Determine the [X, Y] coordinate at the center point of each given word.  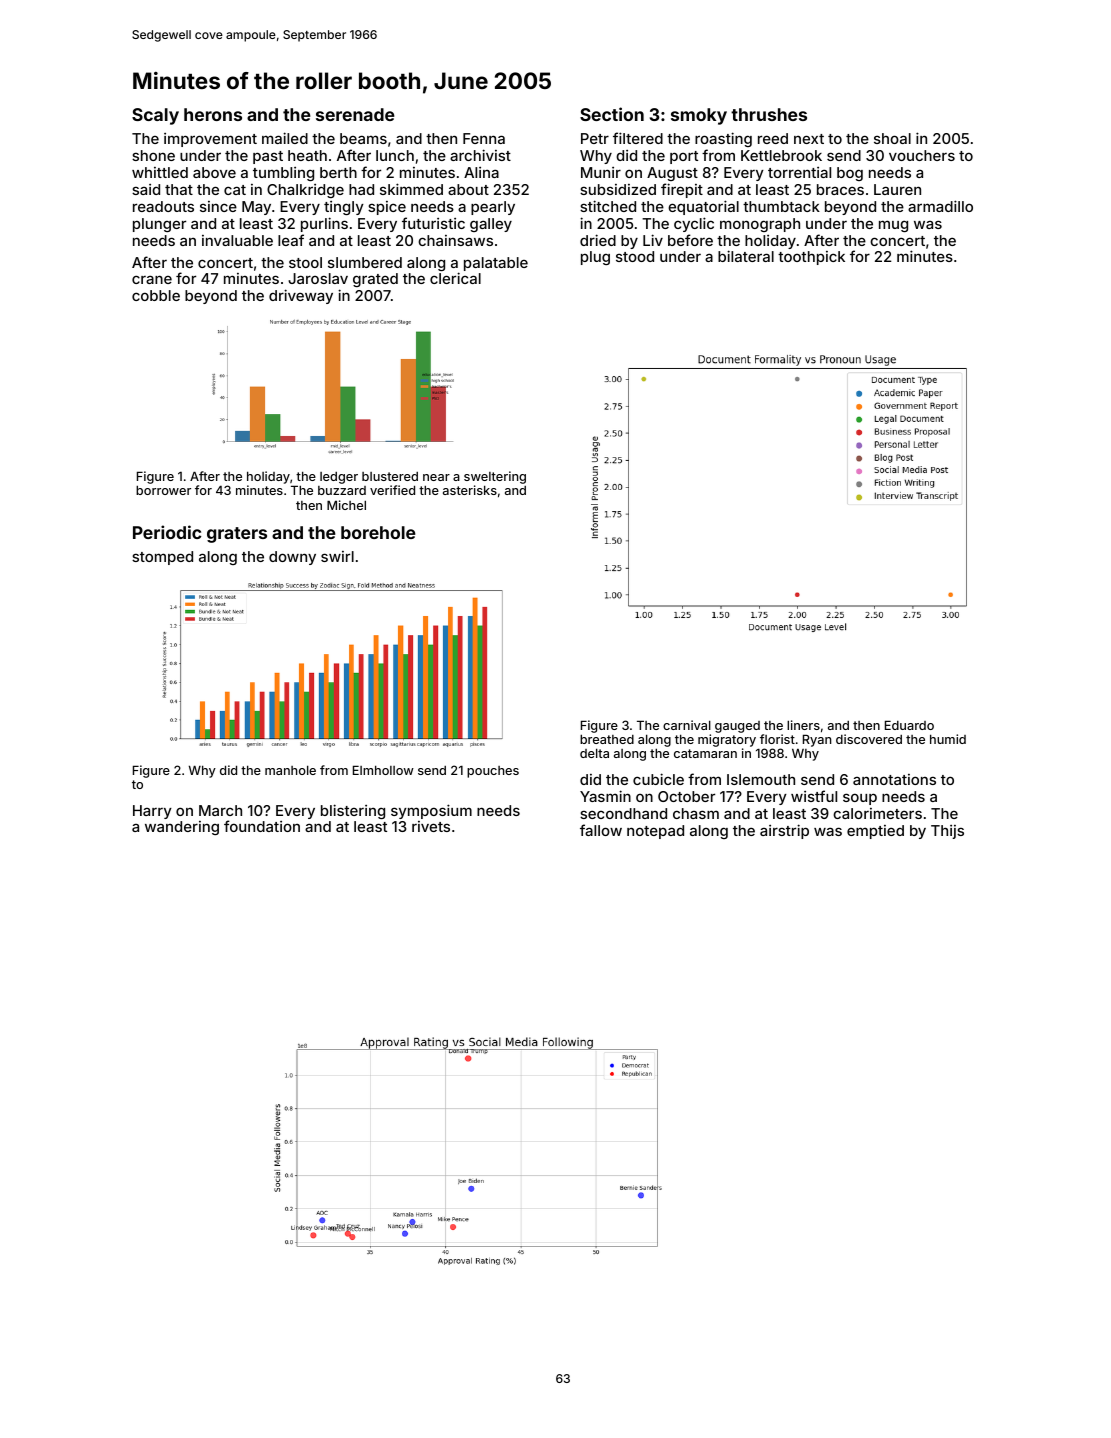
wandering [182, 828]
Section [612, 114]
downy [292, 558]
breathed [607, 739]
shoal [892, 138]
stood [635, 256]
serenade [355, 114]
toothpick [811, 258]
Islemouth [761, 779]
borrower [163, 490]
